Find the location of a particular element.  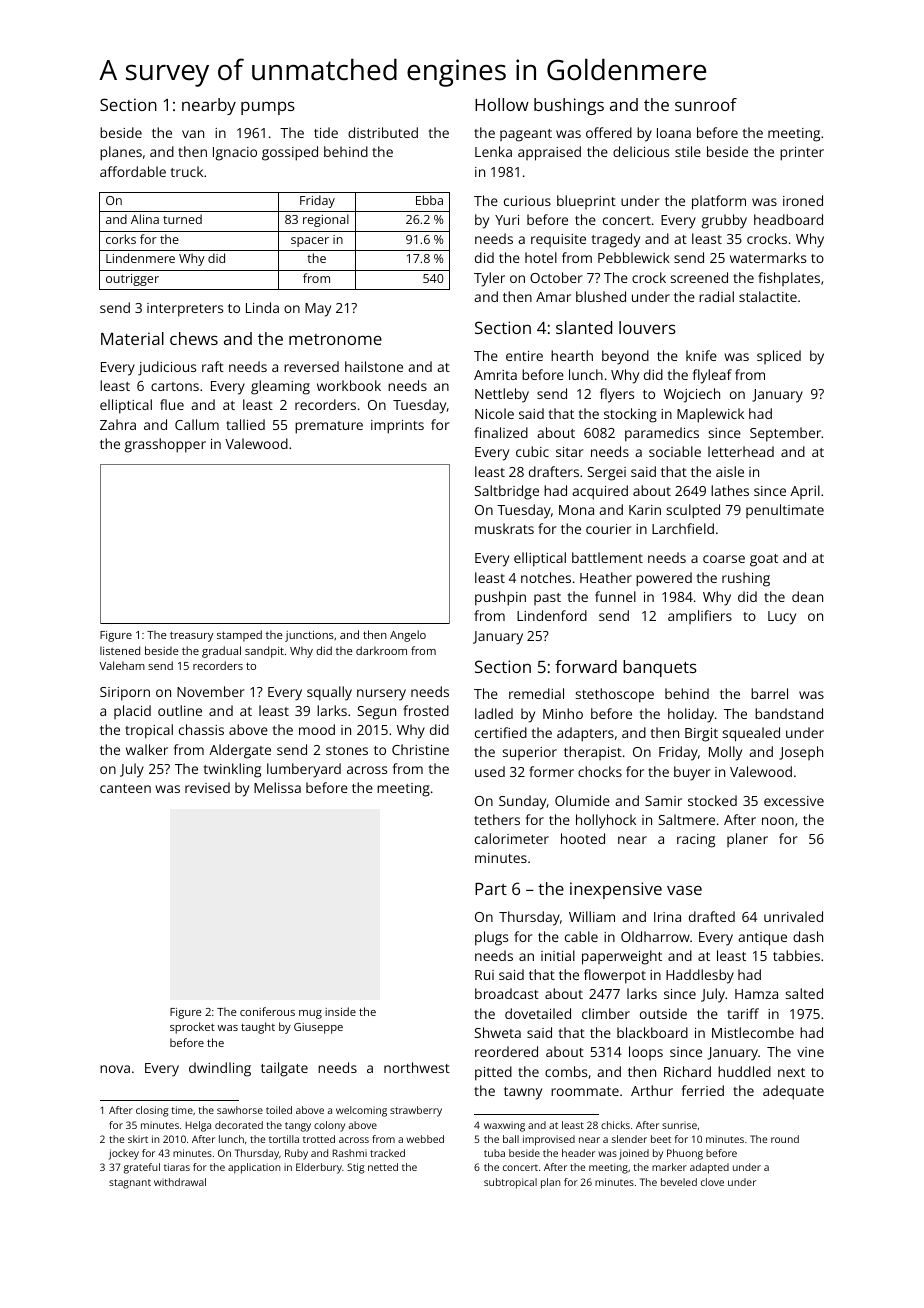

canteen is located at coordinates (125, 788).
